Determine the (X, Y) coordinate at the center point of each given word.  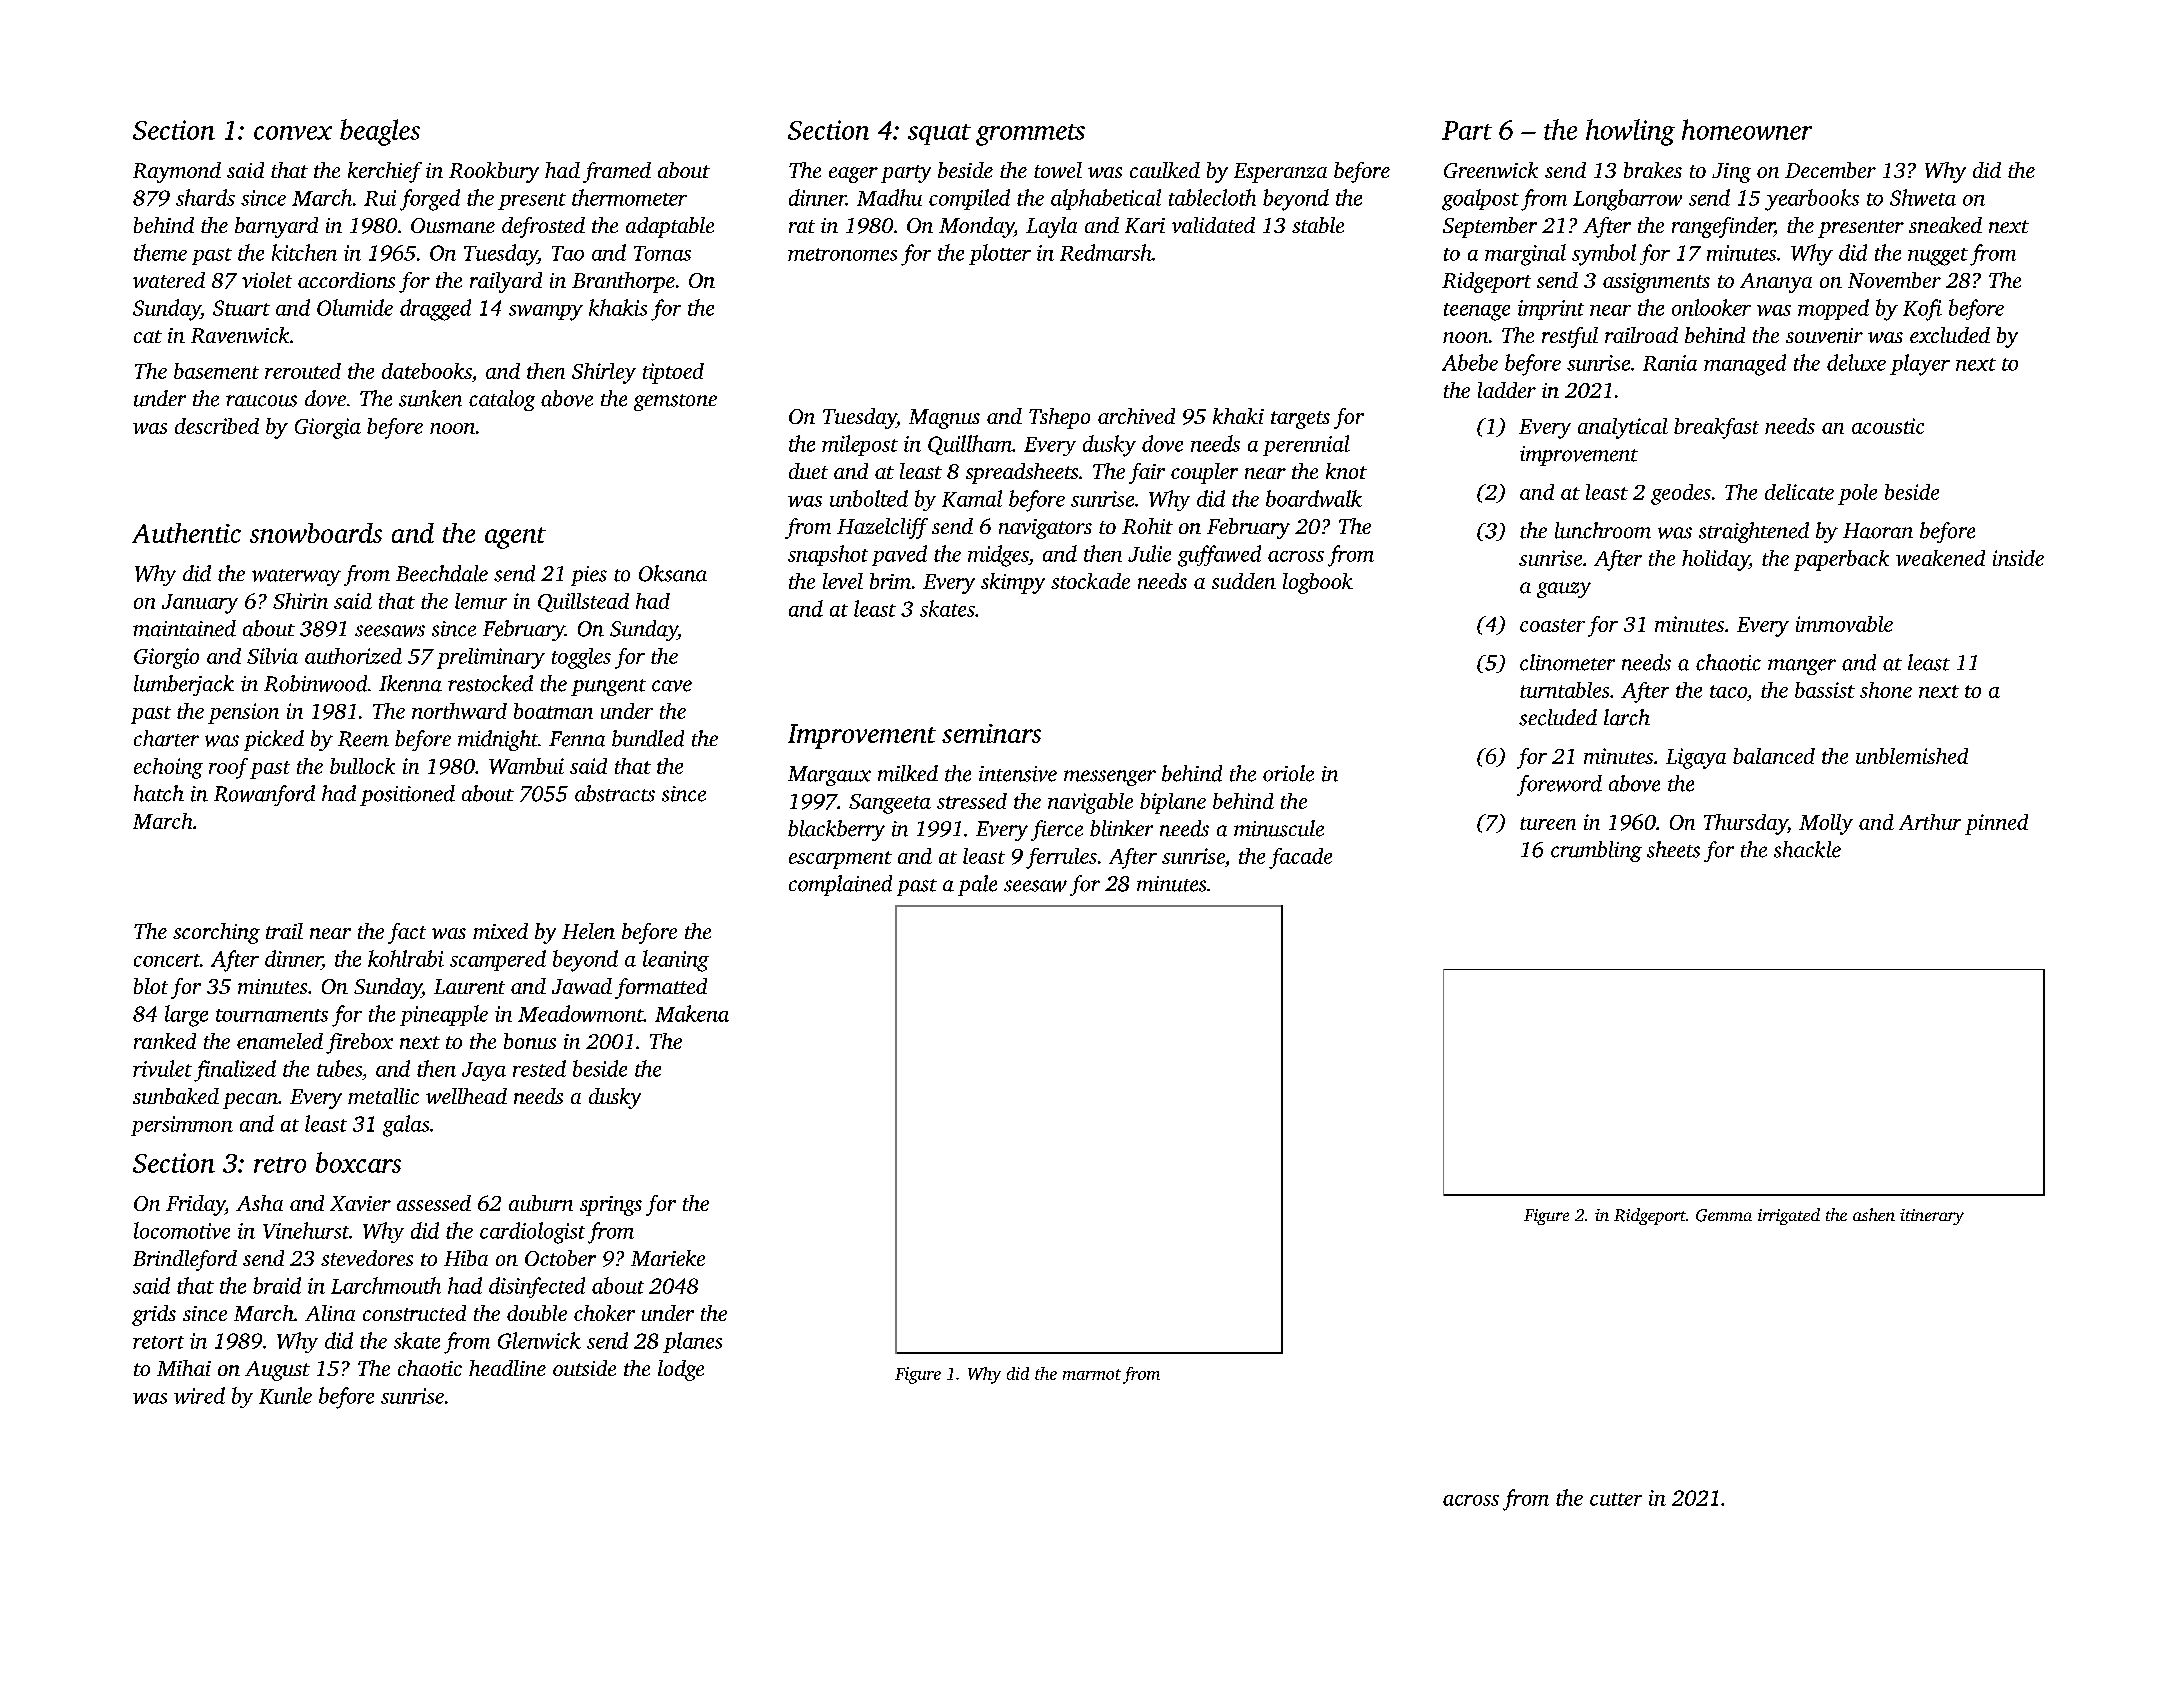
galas (406, 1126)
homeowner (1747, 129)
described (217, 426)
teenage (1477, 312)
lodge (681, 1370)
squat (939, 134)
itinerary (1932, 1217)
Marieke (668, 1258)
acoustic (1888, 426)
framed (617, 172)
